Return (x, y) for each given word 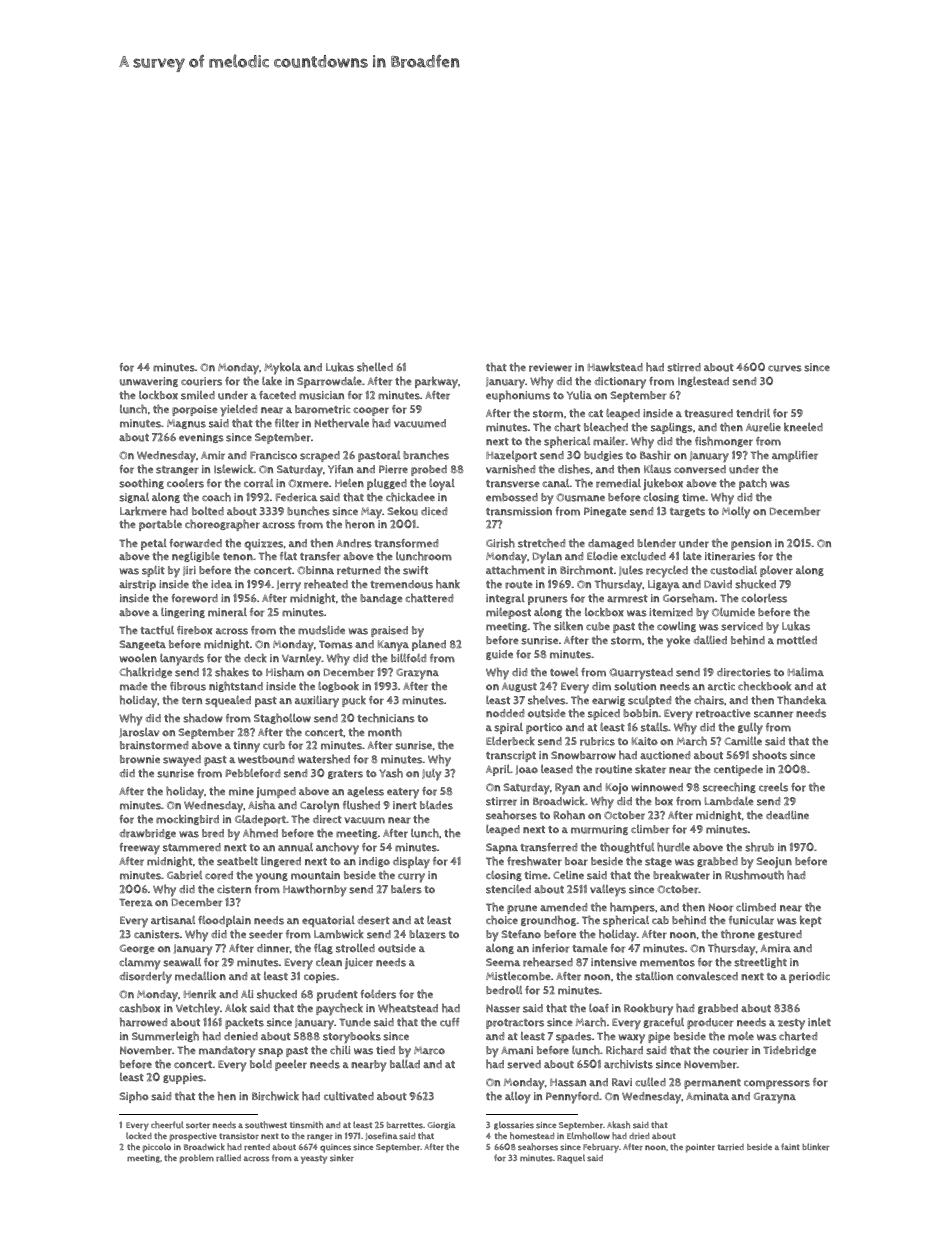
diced (434, 511)
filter (287, 423)
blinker (816, 1147)
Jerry (289, 586)
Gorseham (688, 598)
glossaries (514, 1125)
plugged (387, 484)
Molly (736, 513)
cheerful (167, 1125)
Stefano (521, 934)
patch (753, 484)
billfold (408, 657)
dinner (273, 948)
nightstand (236, 686)
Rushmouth (754, 875)
